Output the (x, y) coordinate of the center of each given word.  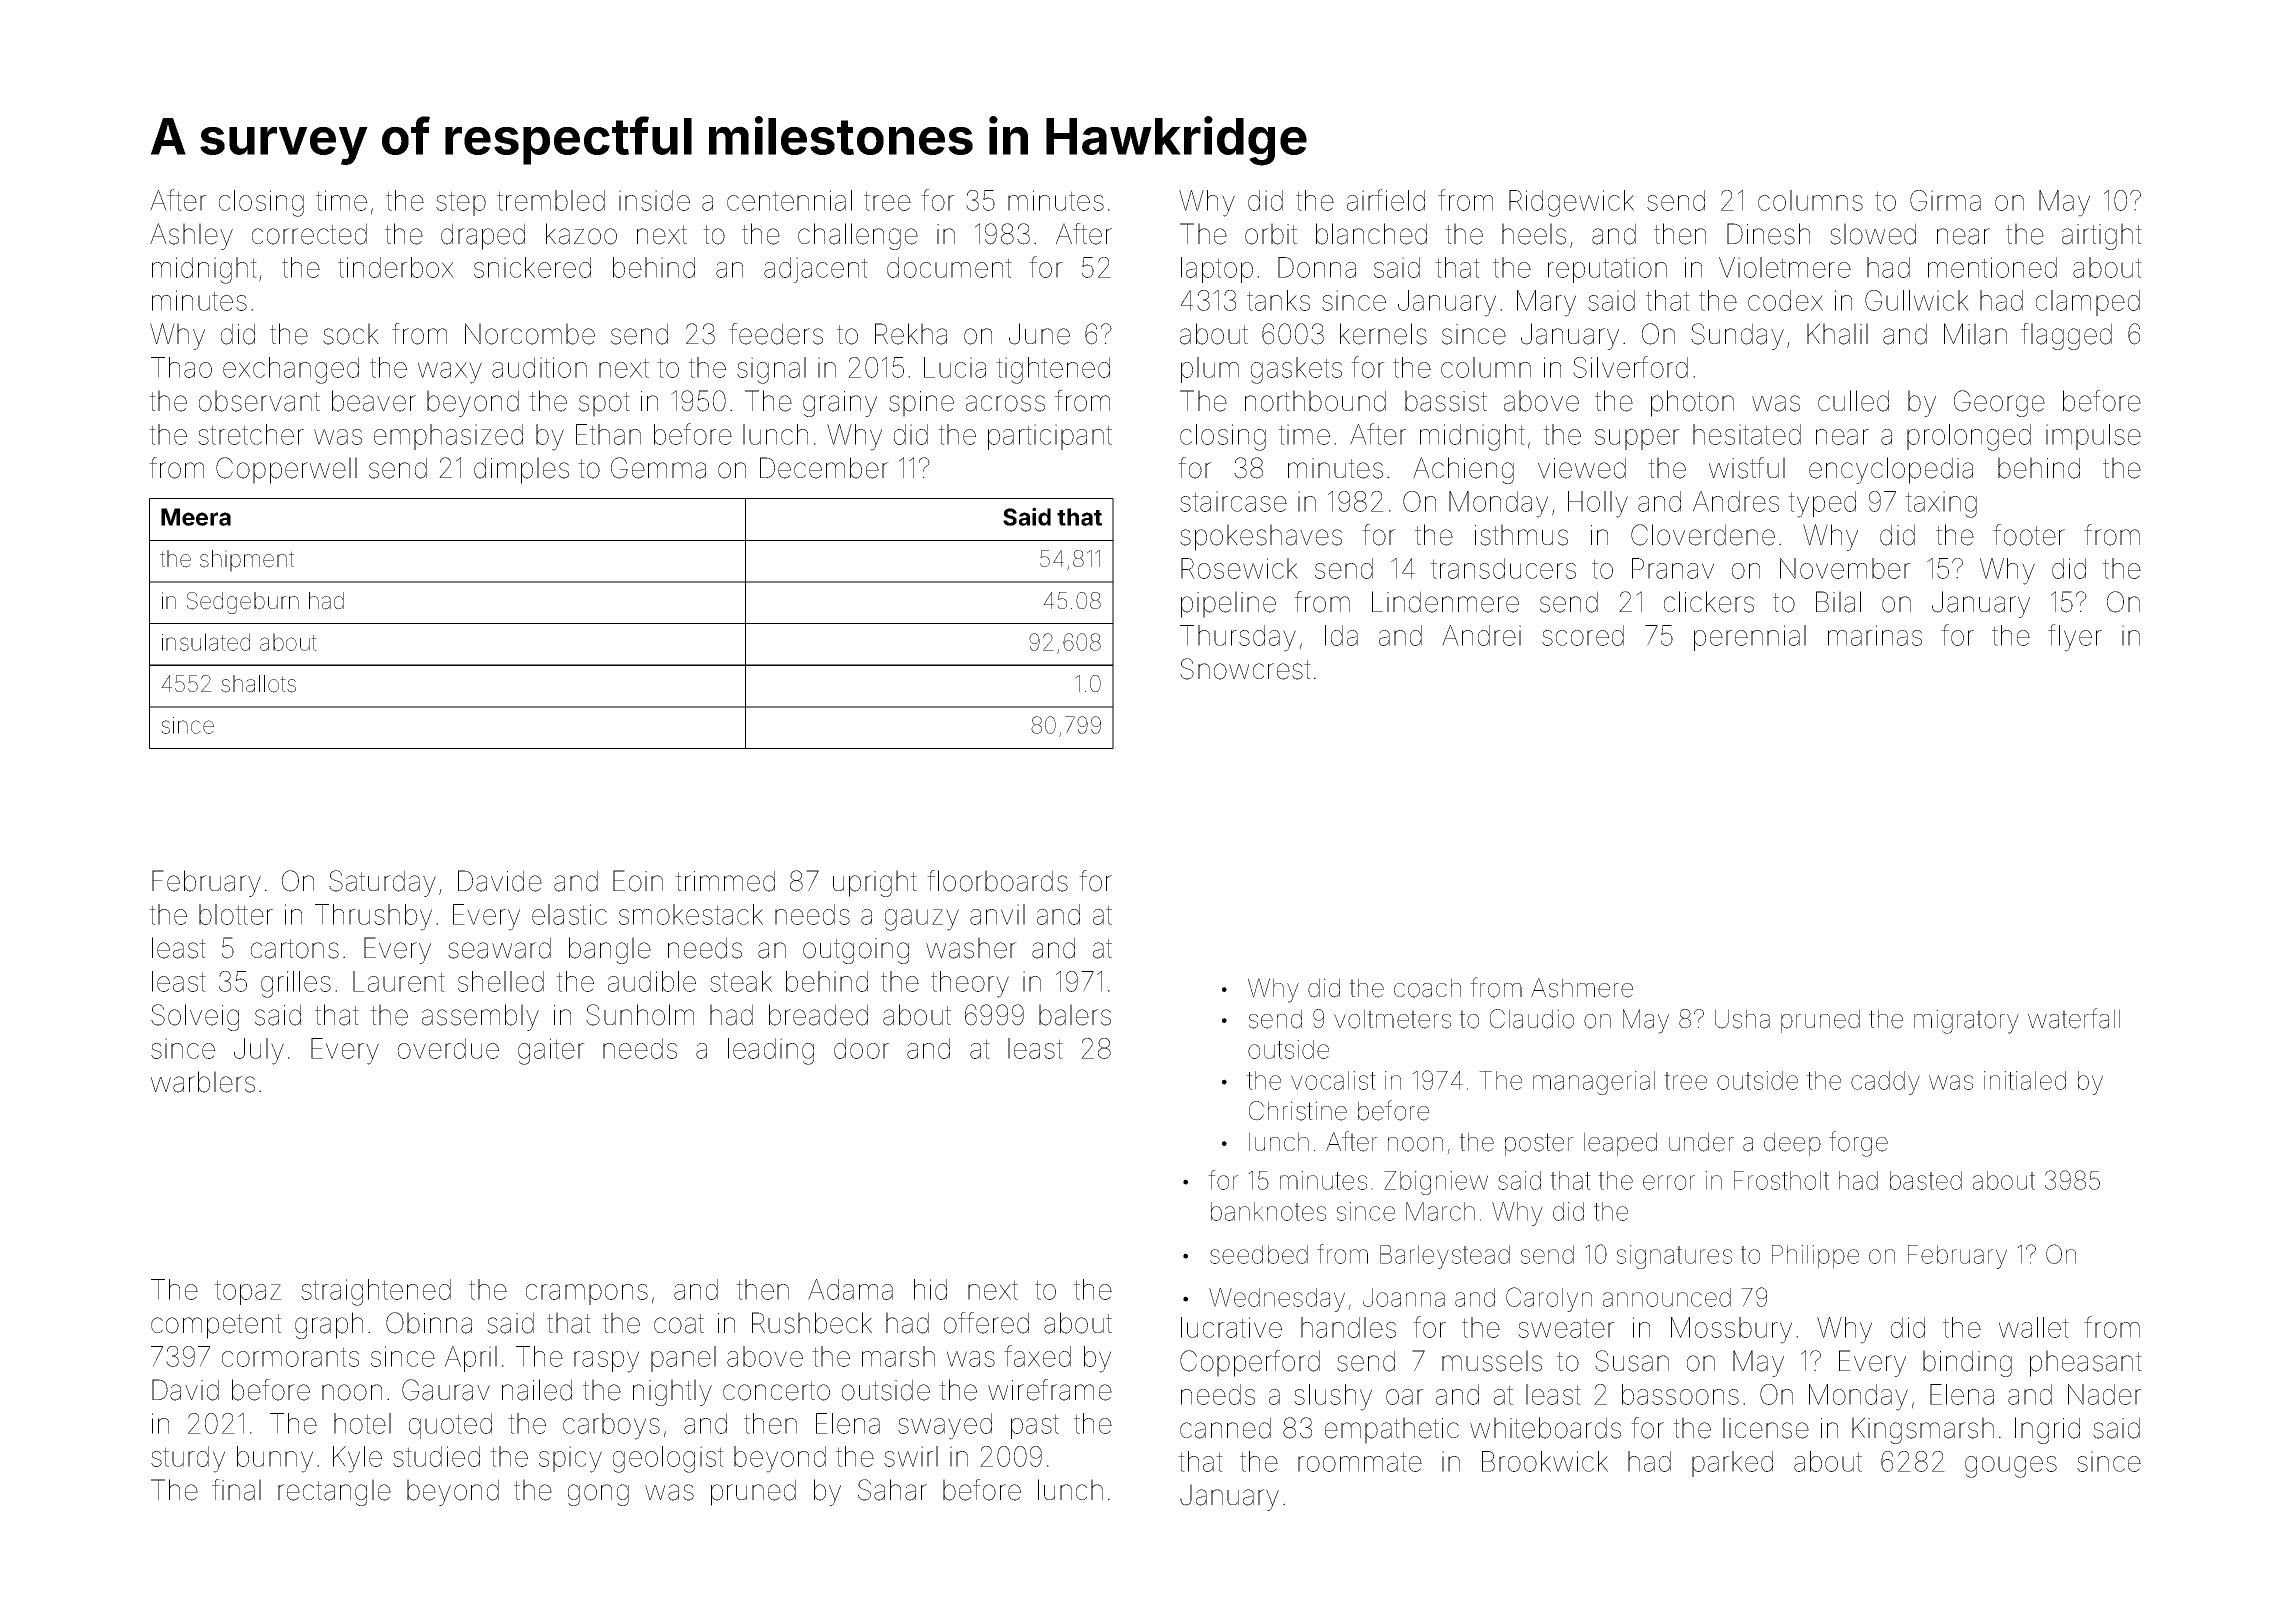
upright (875, 883)
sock (351, 334)
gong (598, 1495)
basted (1926, 1180)
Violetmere (1785, 267)
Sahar (892, 1490)
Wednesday (1277, 1300)
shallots (258, 684)
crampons (587, 1294)
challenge (858, 236)
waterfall (2074, 1018)
